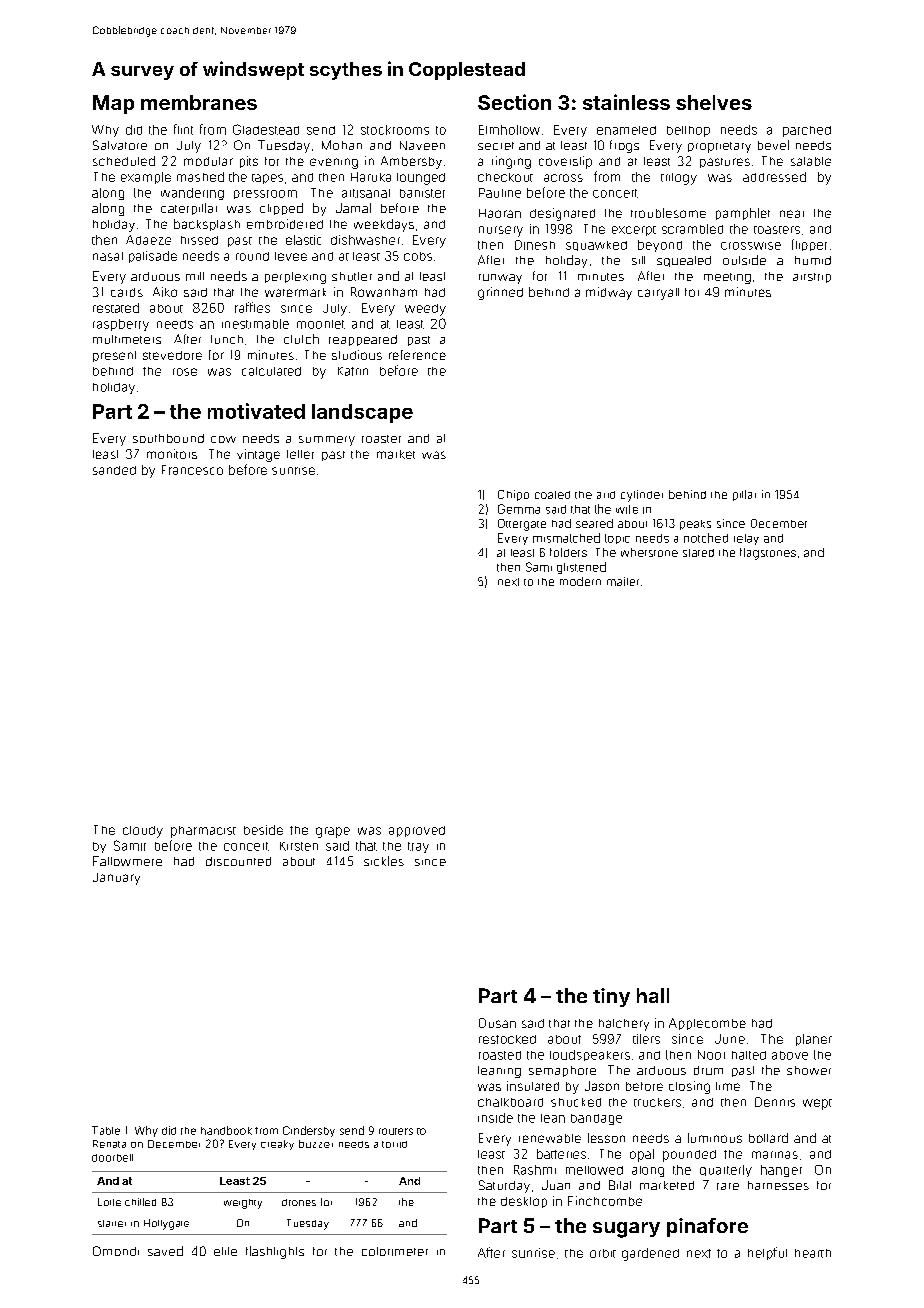 This screenshot has height=1308, width=924. What do you see at coordinates (120, 145) in the screenshot?
I see `Salvatore` at bounding box center [120, 145].
